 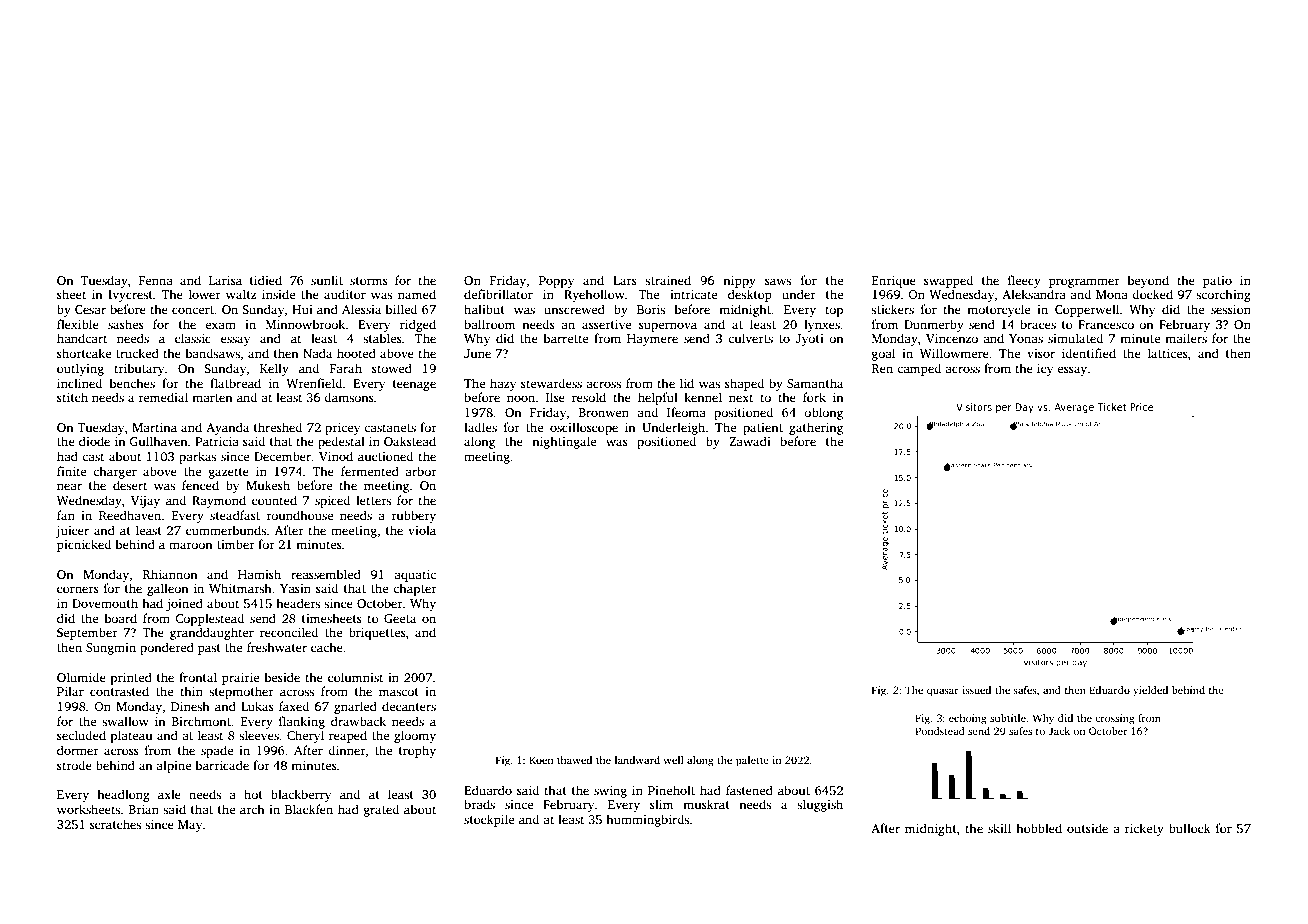 I want to click on corners, so click(x=78, y=589).
